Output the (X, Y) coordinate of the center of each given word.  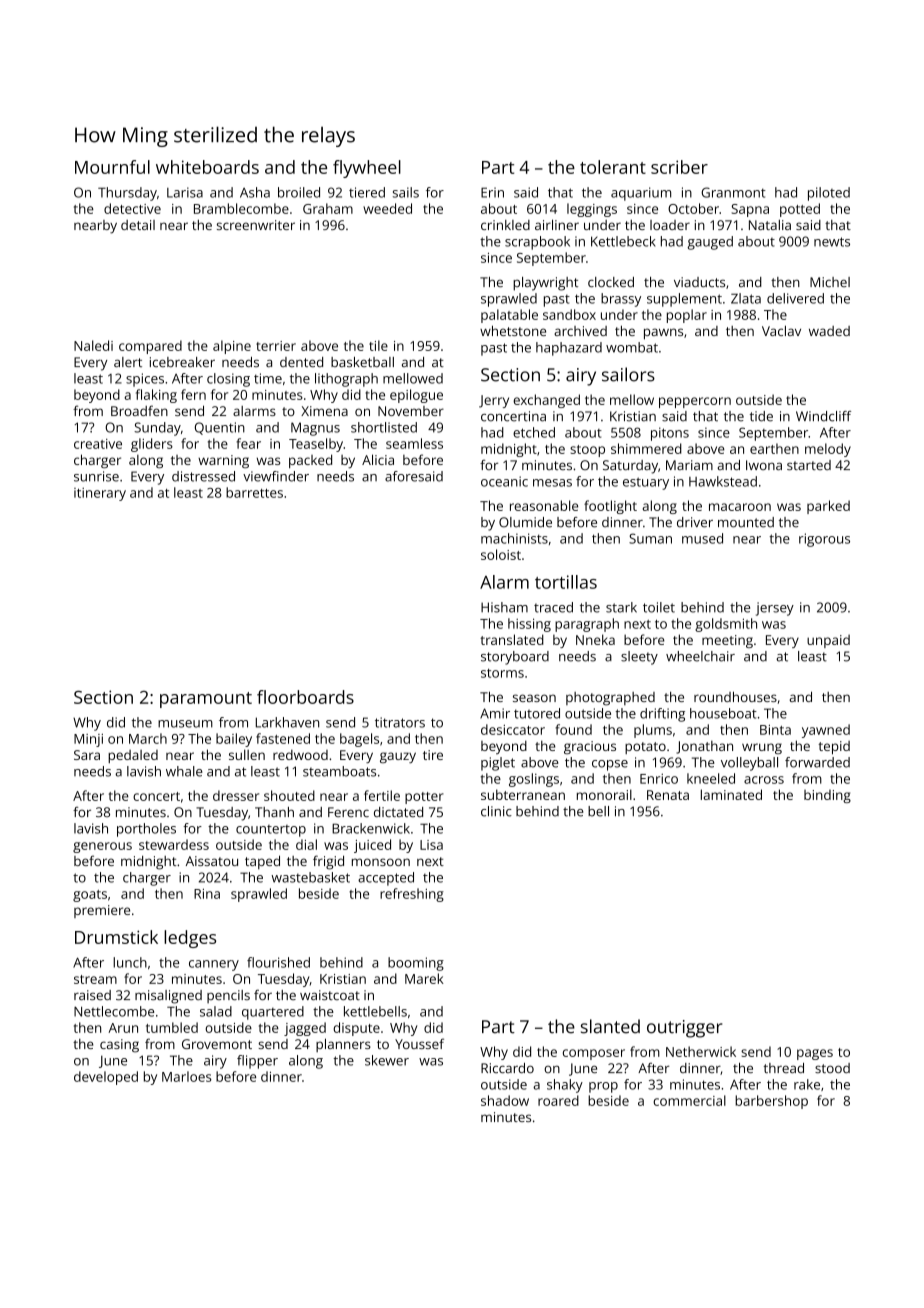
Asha (255, 192)
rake (807, 1084)
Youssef (419, 1043)
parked (828, 507)
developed (106, 1078)
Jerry (494, 401)
